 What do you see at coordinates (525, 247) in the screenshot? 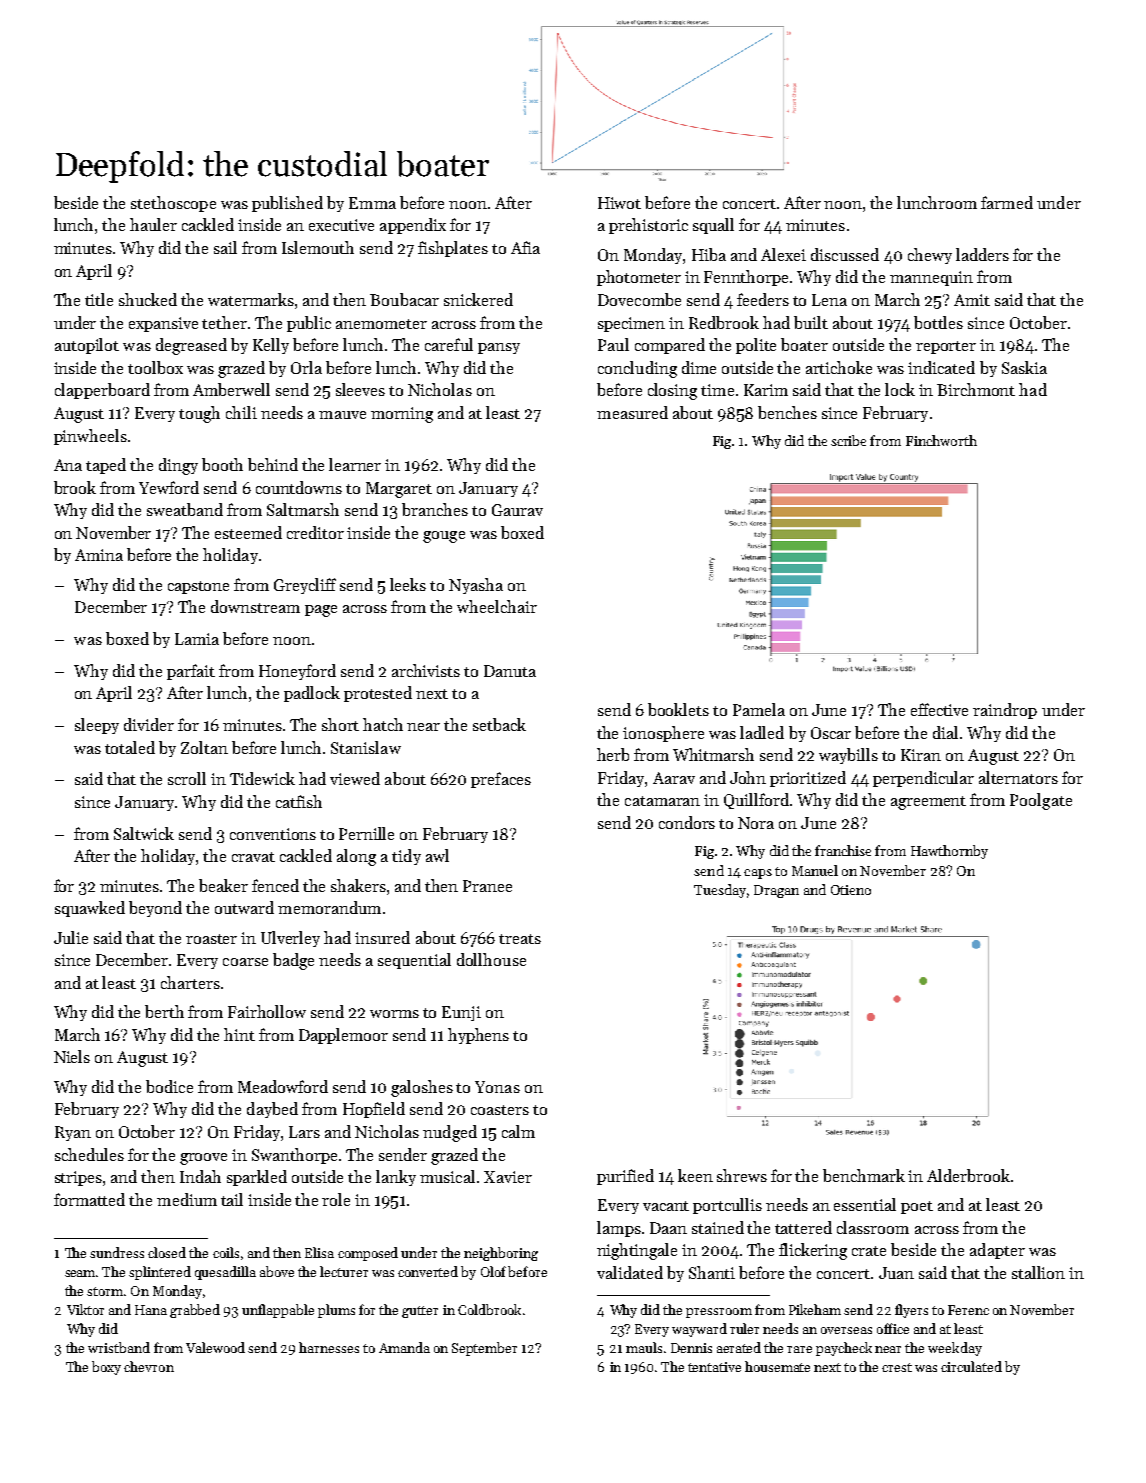
I see `Afia` at bounding box center [525, 247].
